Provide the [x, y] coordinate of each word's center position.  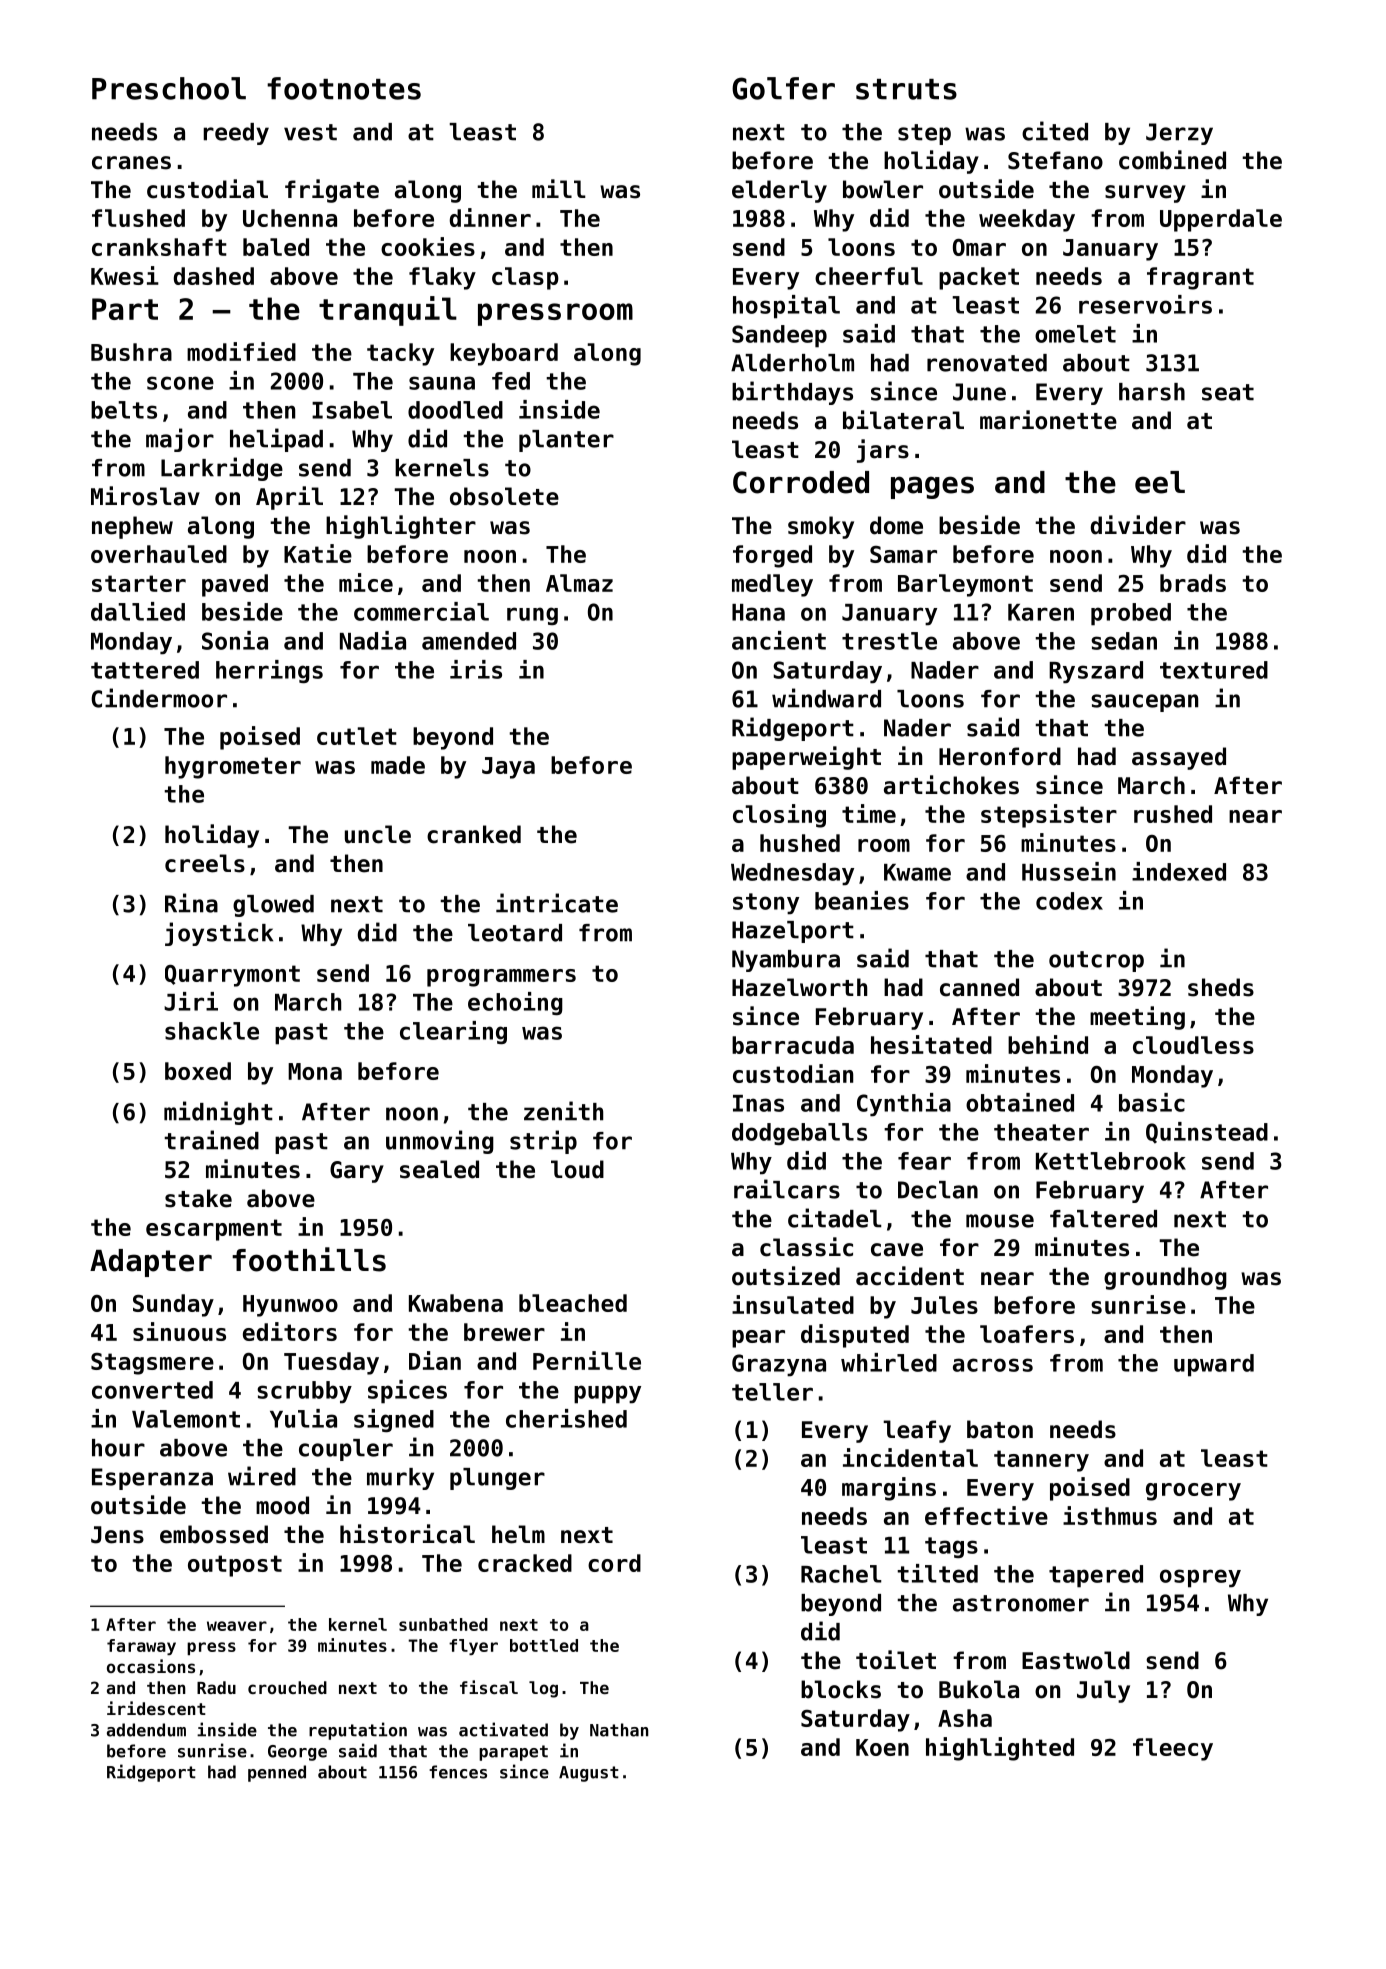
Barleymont [965, 585]
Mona [315, 1071]
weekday [1027, 220]
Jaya [508, 768]
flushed [138, 218]
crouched [287, 1687]
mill [559, 188]
